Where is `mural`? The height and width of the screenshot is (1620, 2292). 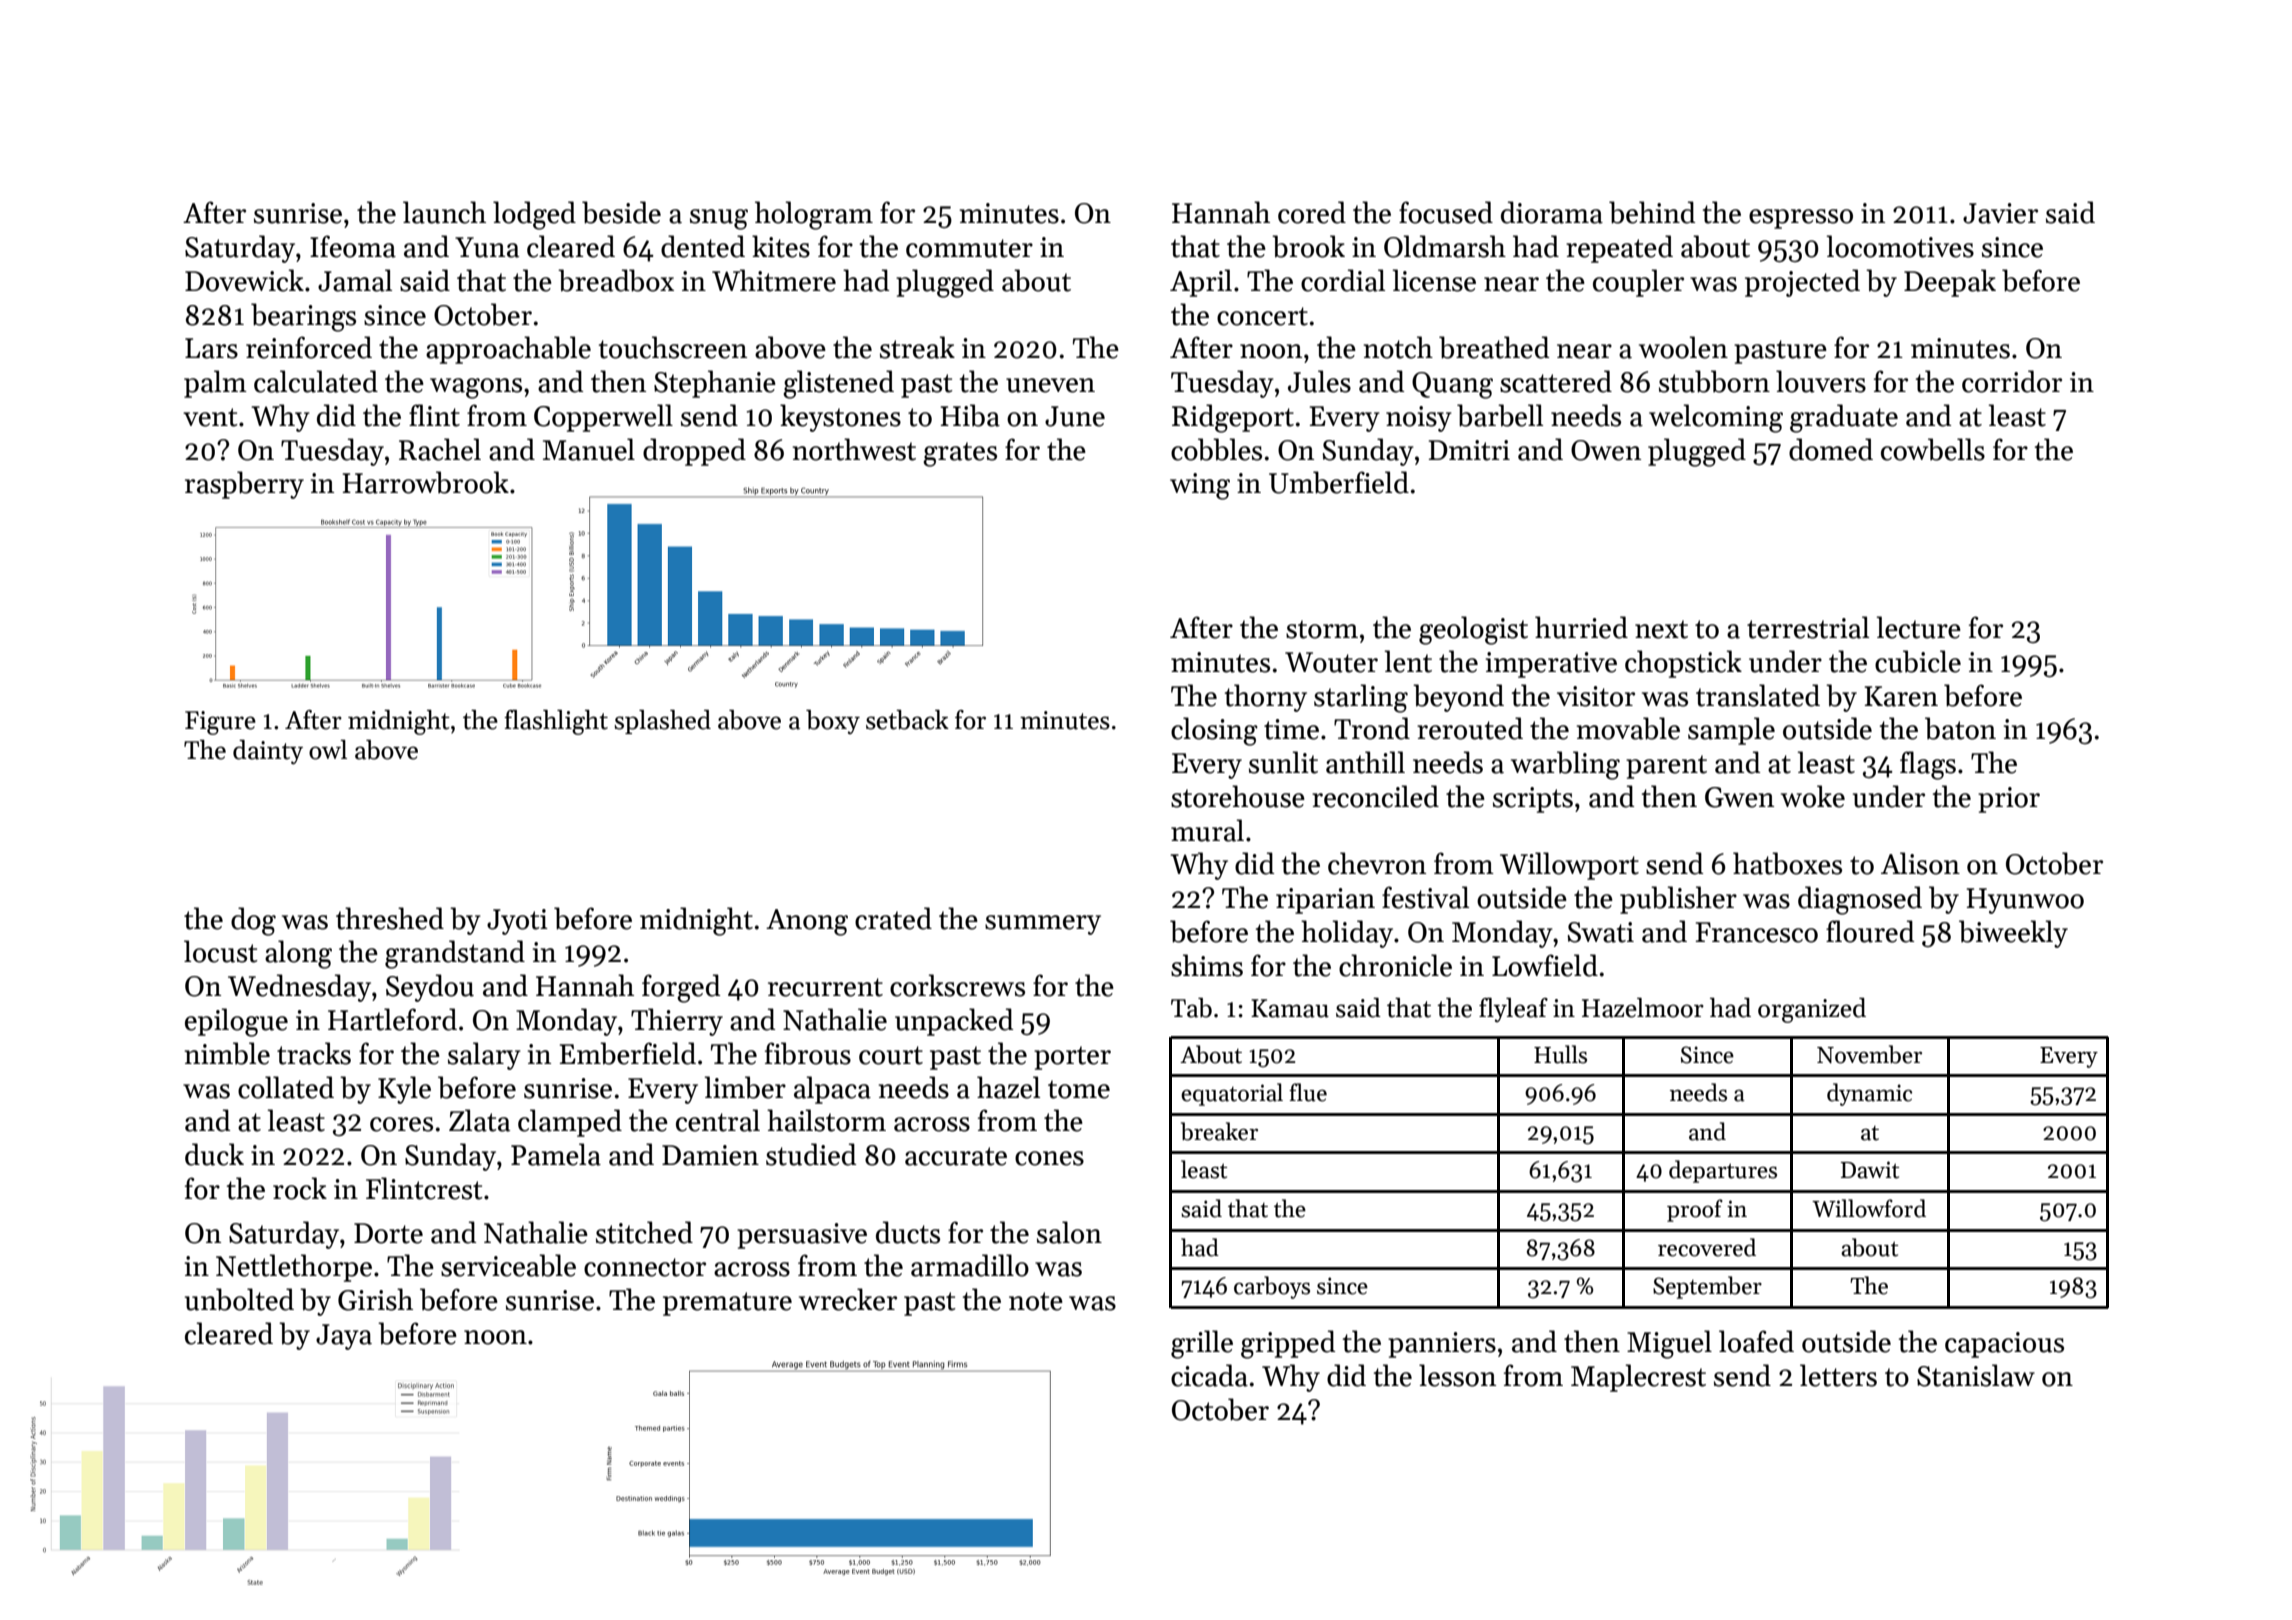
mural is located at coordinates (1207, 830).
